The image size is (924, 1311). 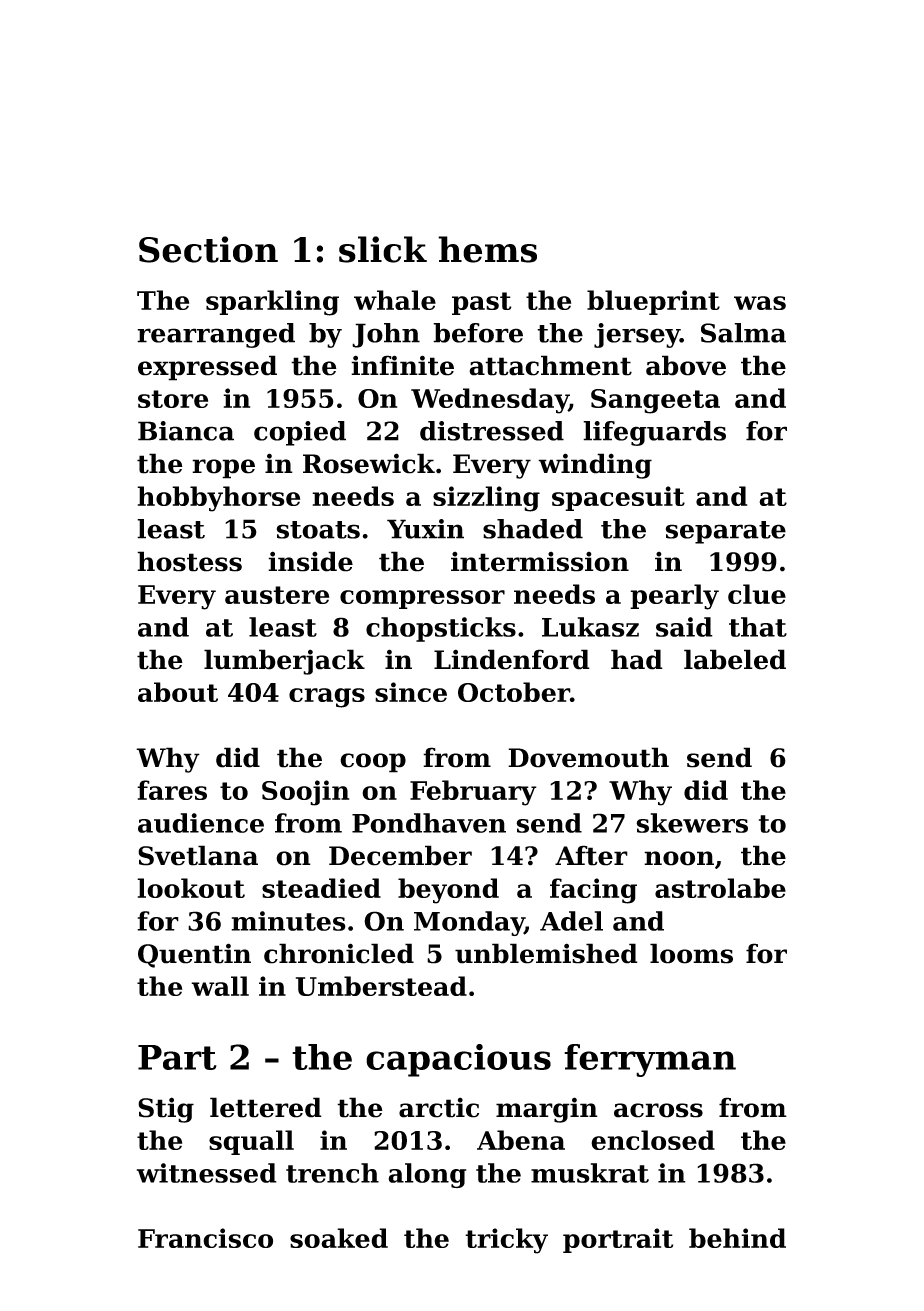 What do you see at coordinates (383, 249) in the page?
I see `slick` at bounding box center [383, 249].
